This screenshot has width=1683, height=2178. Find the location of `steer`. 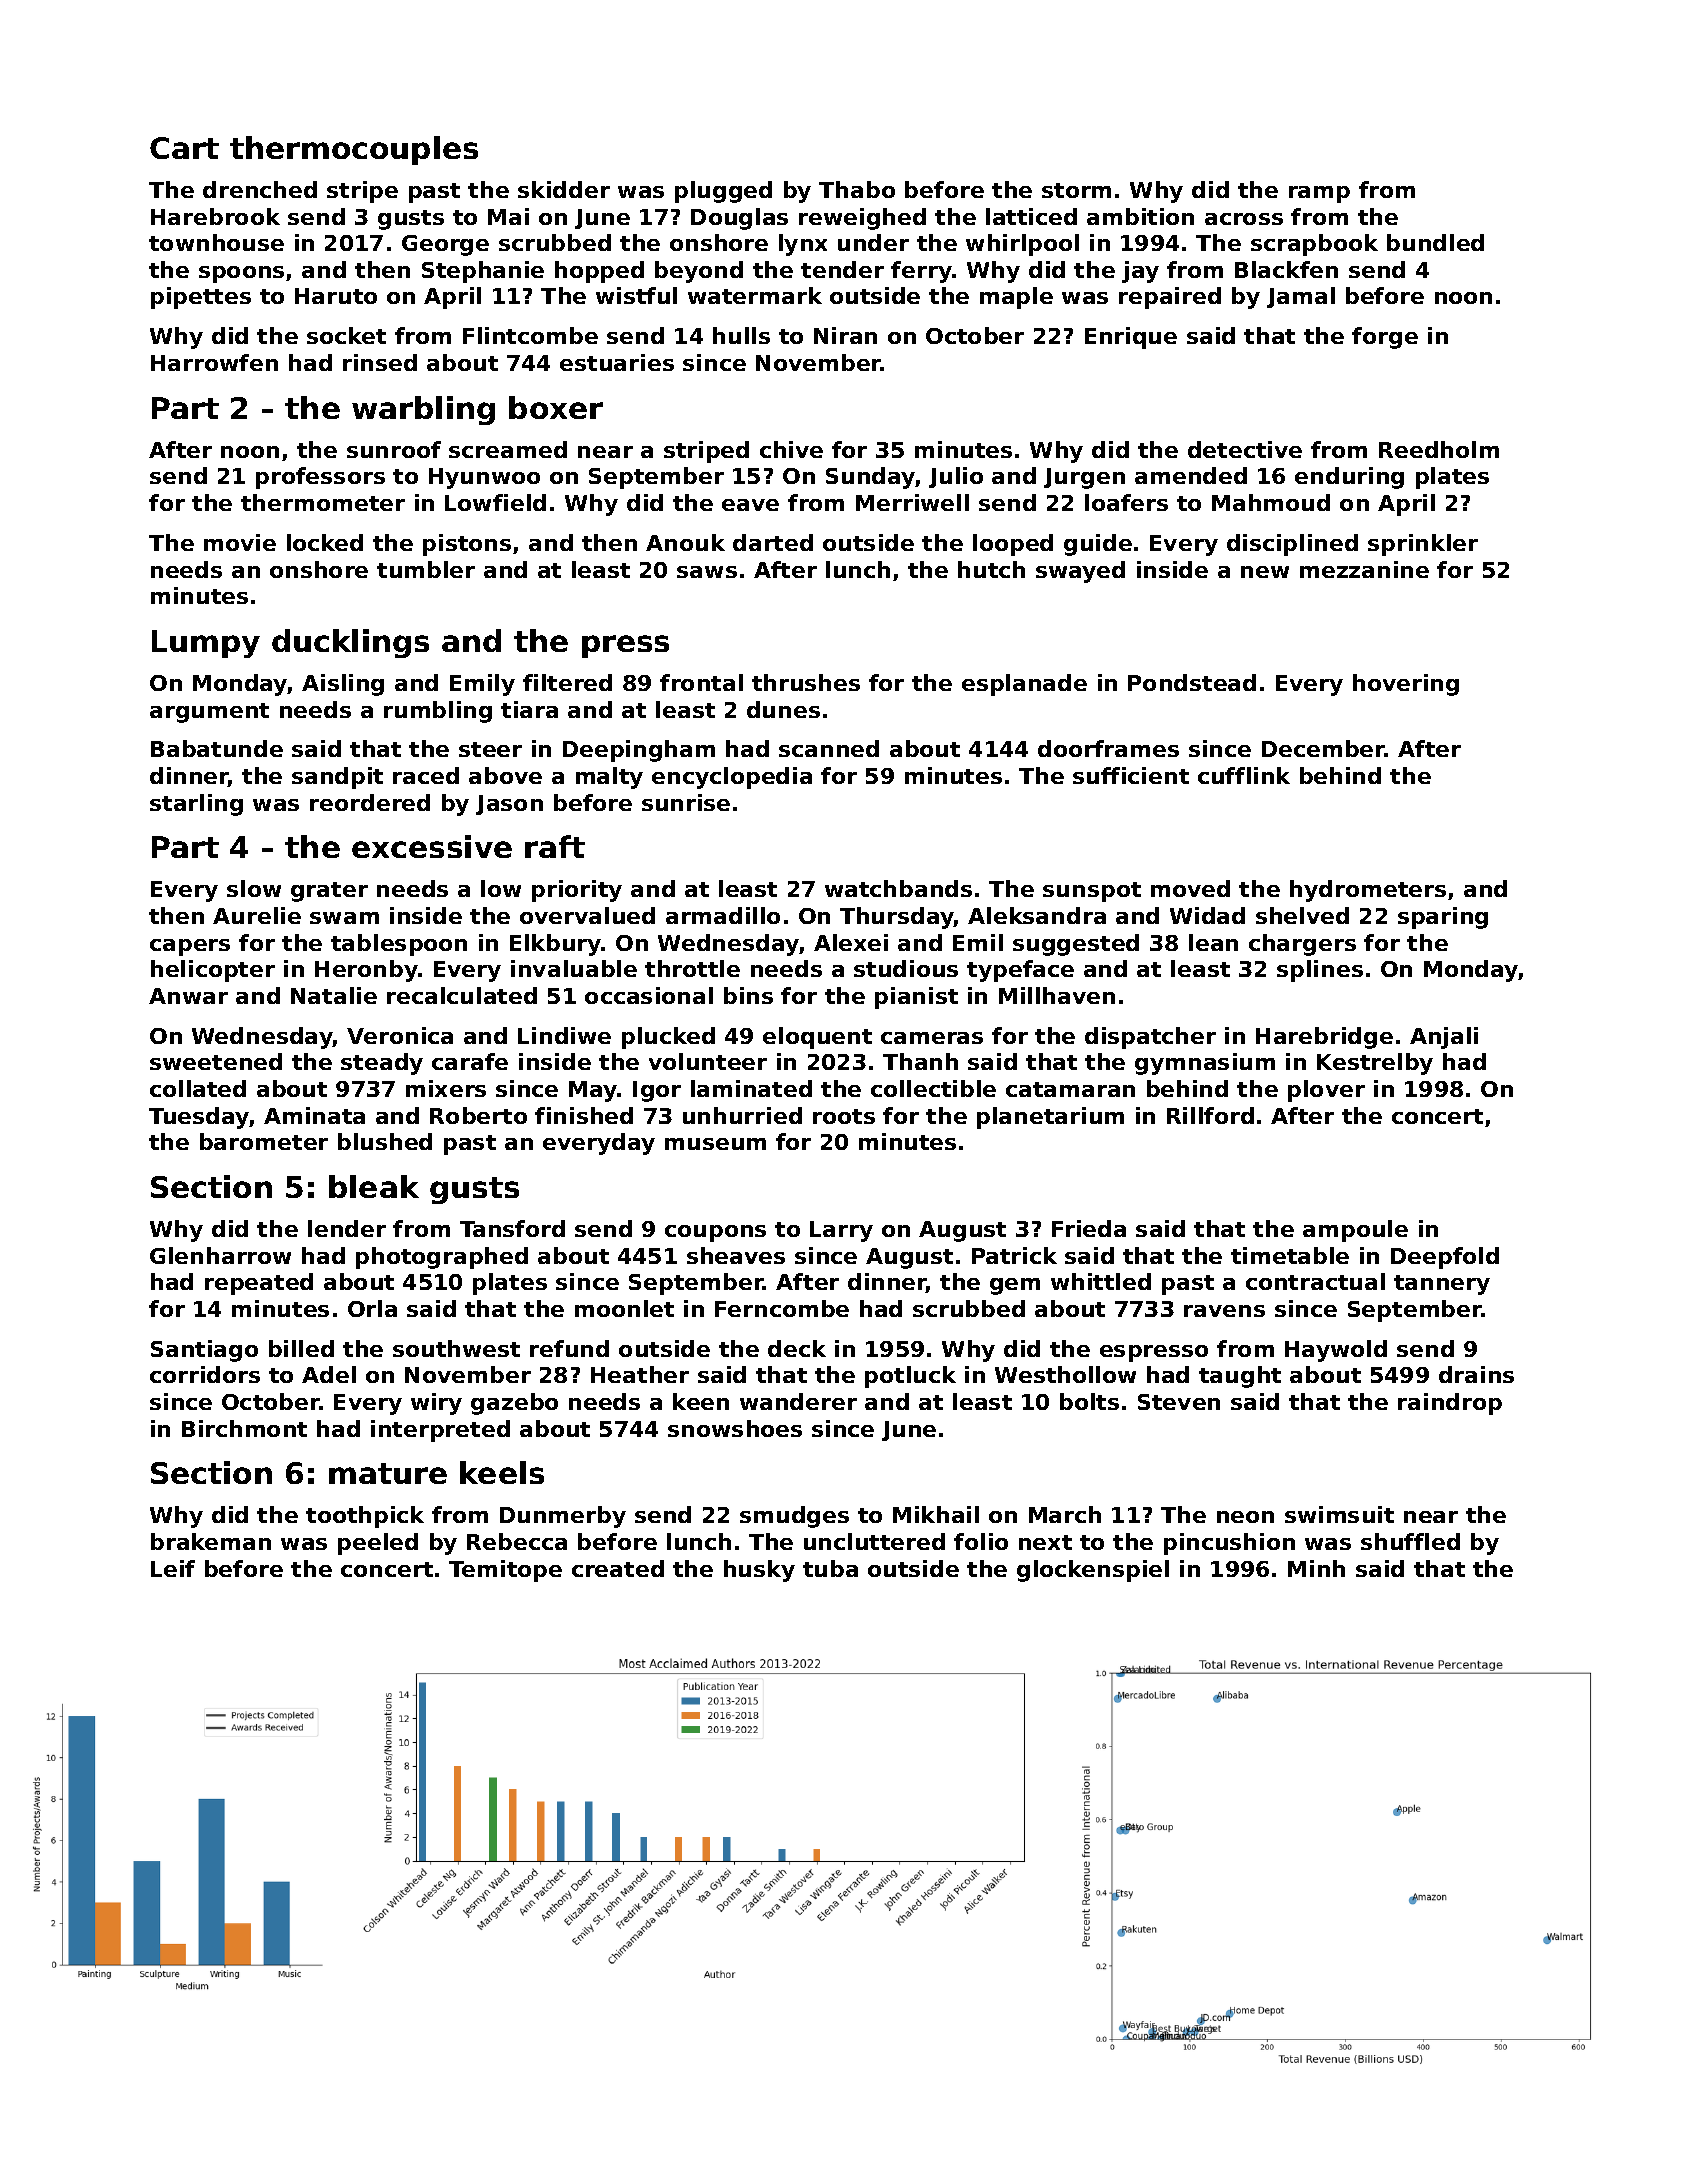

steer is located at coordinates (490, 749).
